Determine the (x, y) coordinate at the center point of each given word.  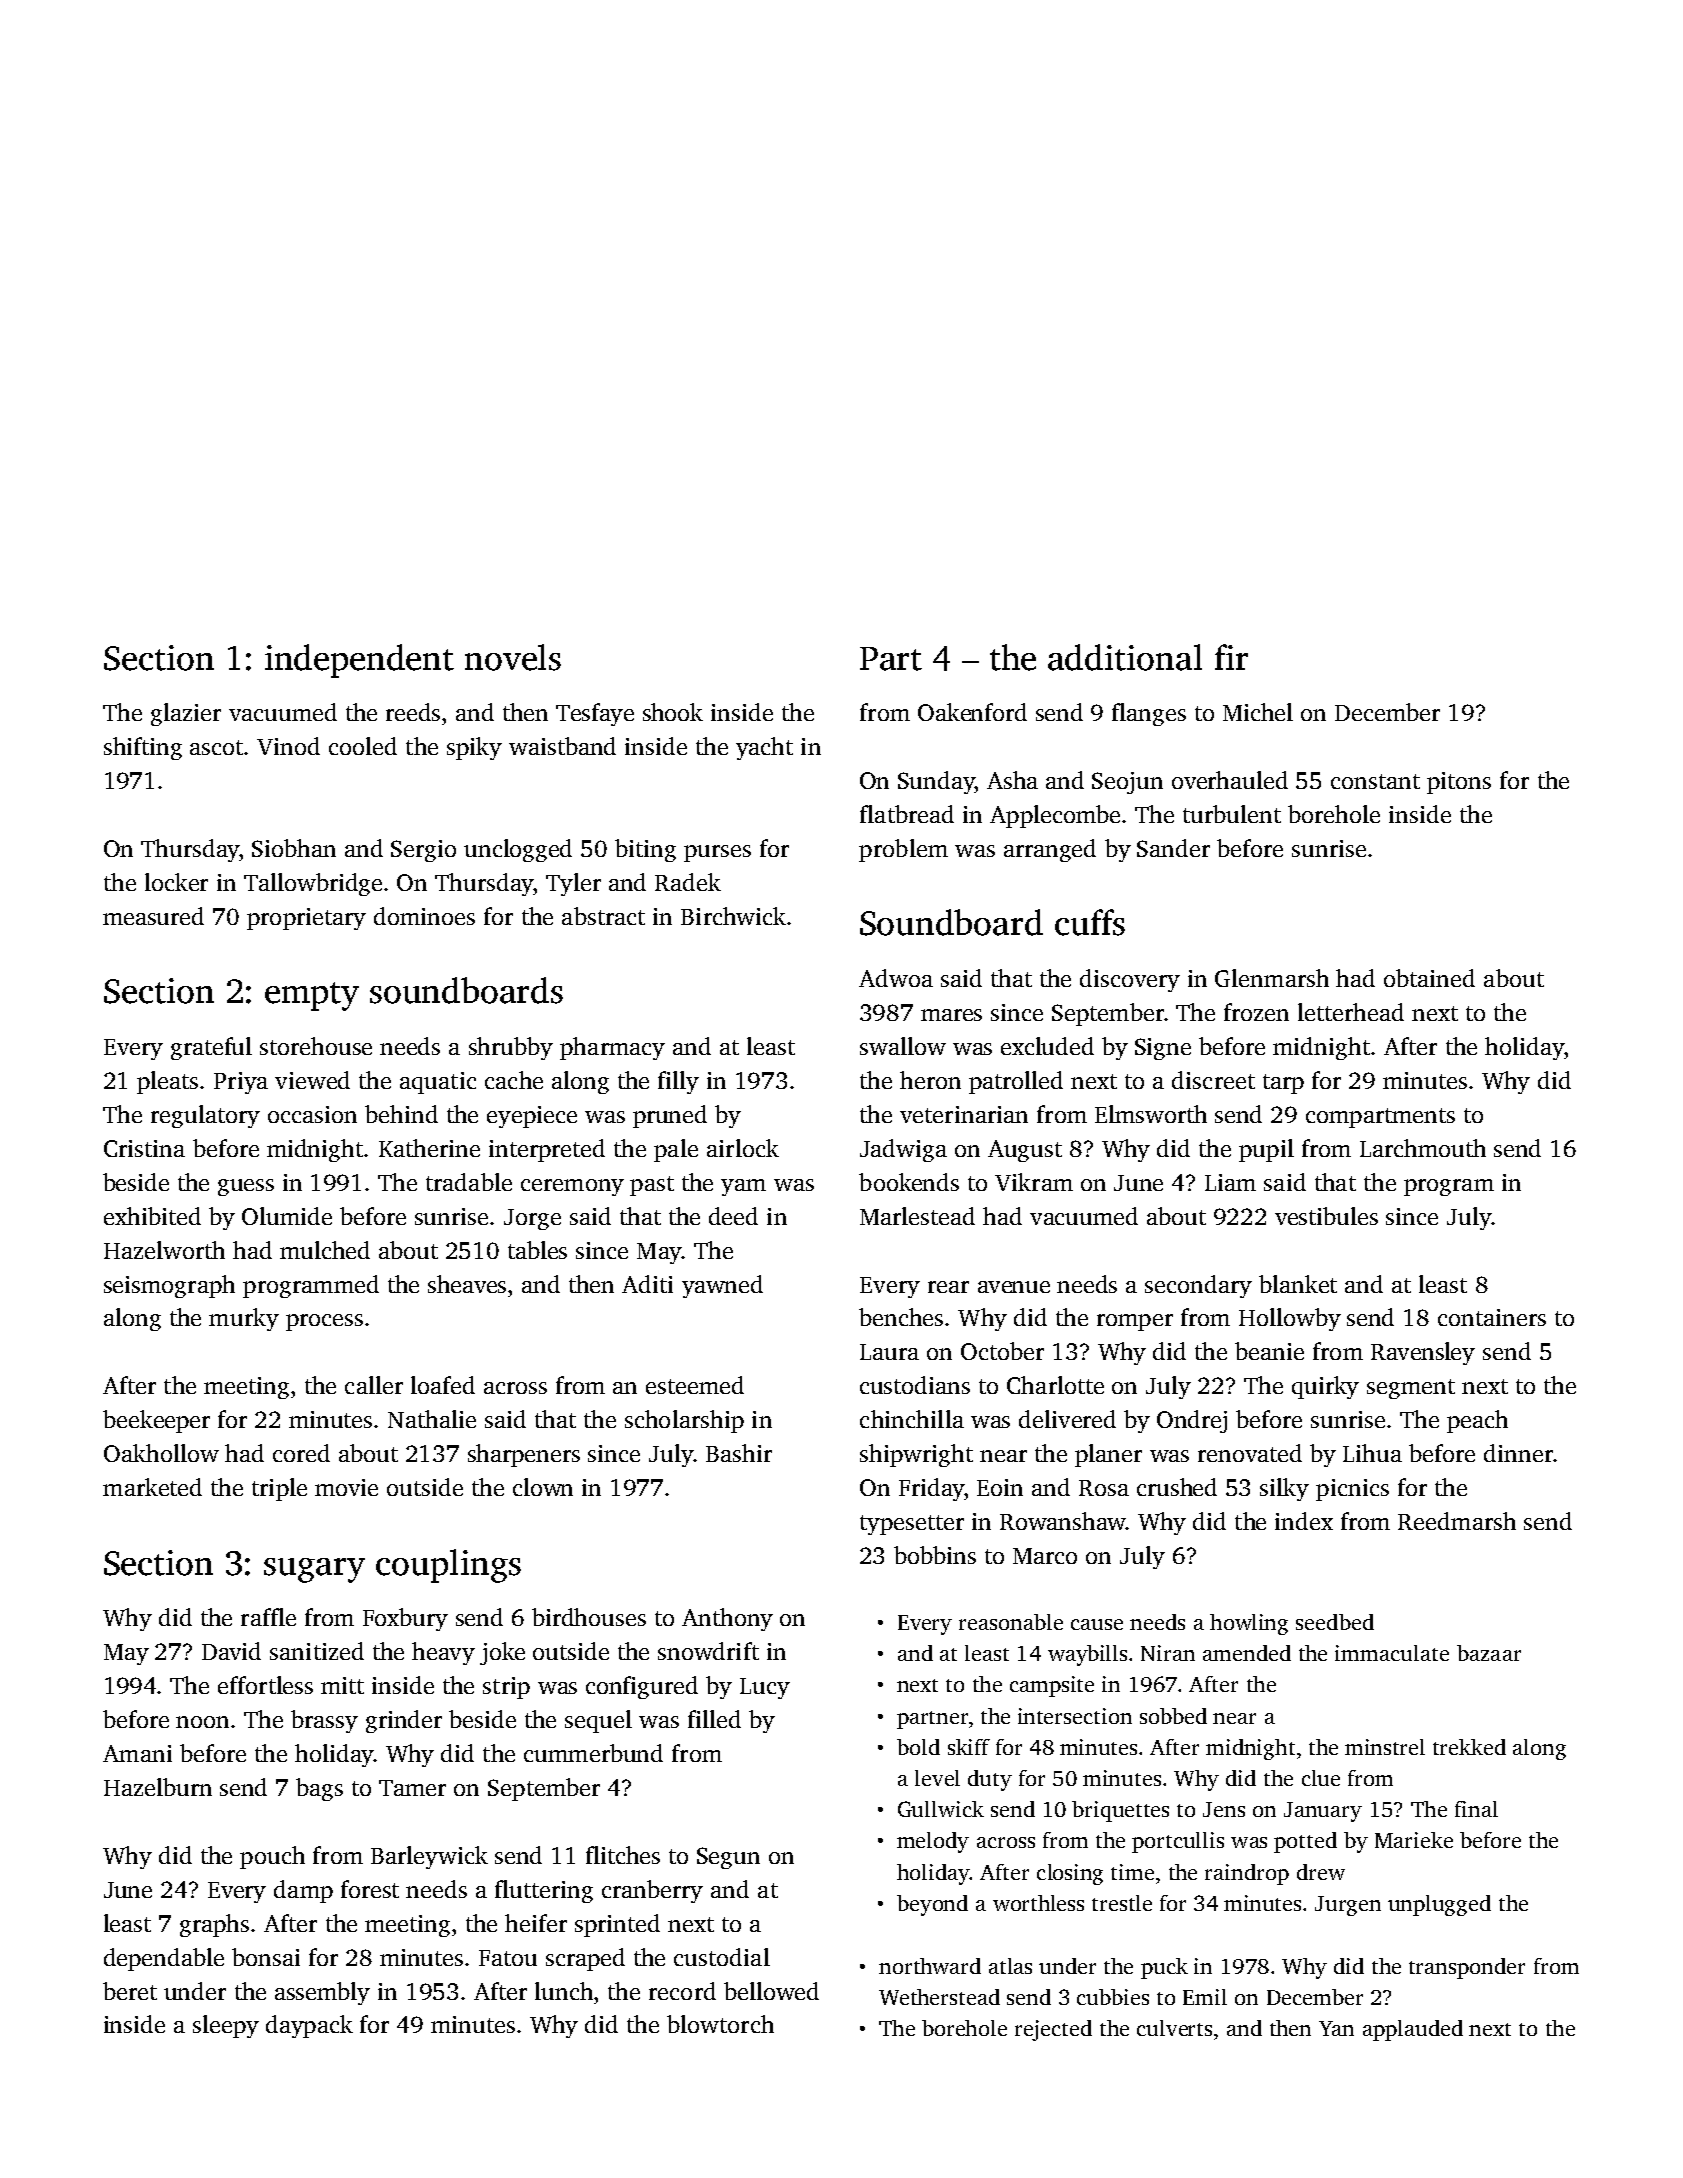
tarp (1283, 1084)
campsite (1052, 1686)
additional (1125, 657)
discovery (1130, 980)
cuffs (1090, 922)
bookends (909, 1182)
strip (506, 1688)
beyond (932, 1905)
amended (1247, 1653)
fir (1231, 657)
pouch (272, 1857)
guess (246, 1187)
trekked (1469, 1747)
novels (513, 657)
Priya (241, 1083)
